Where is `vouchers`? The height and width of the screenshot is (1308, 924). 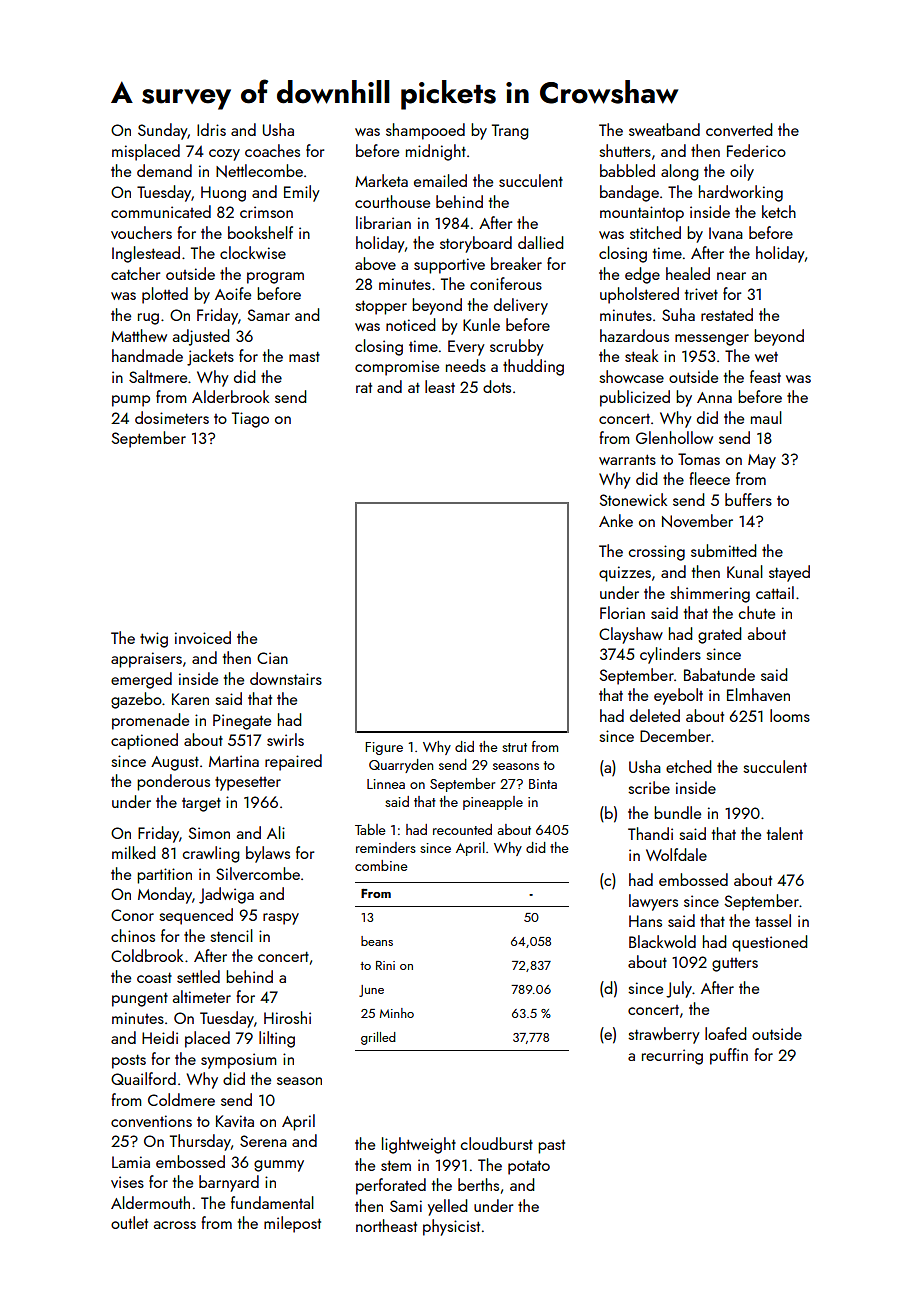
vouchers is located at coordinates (141, 232).
